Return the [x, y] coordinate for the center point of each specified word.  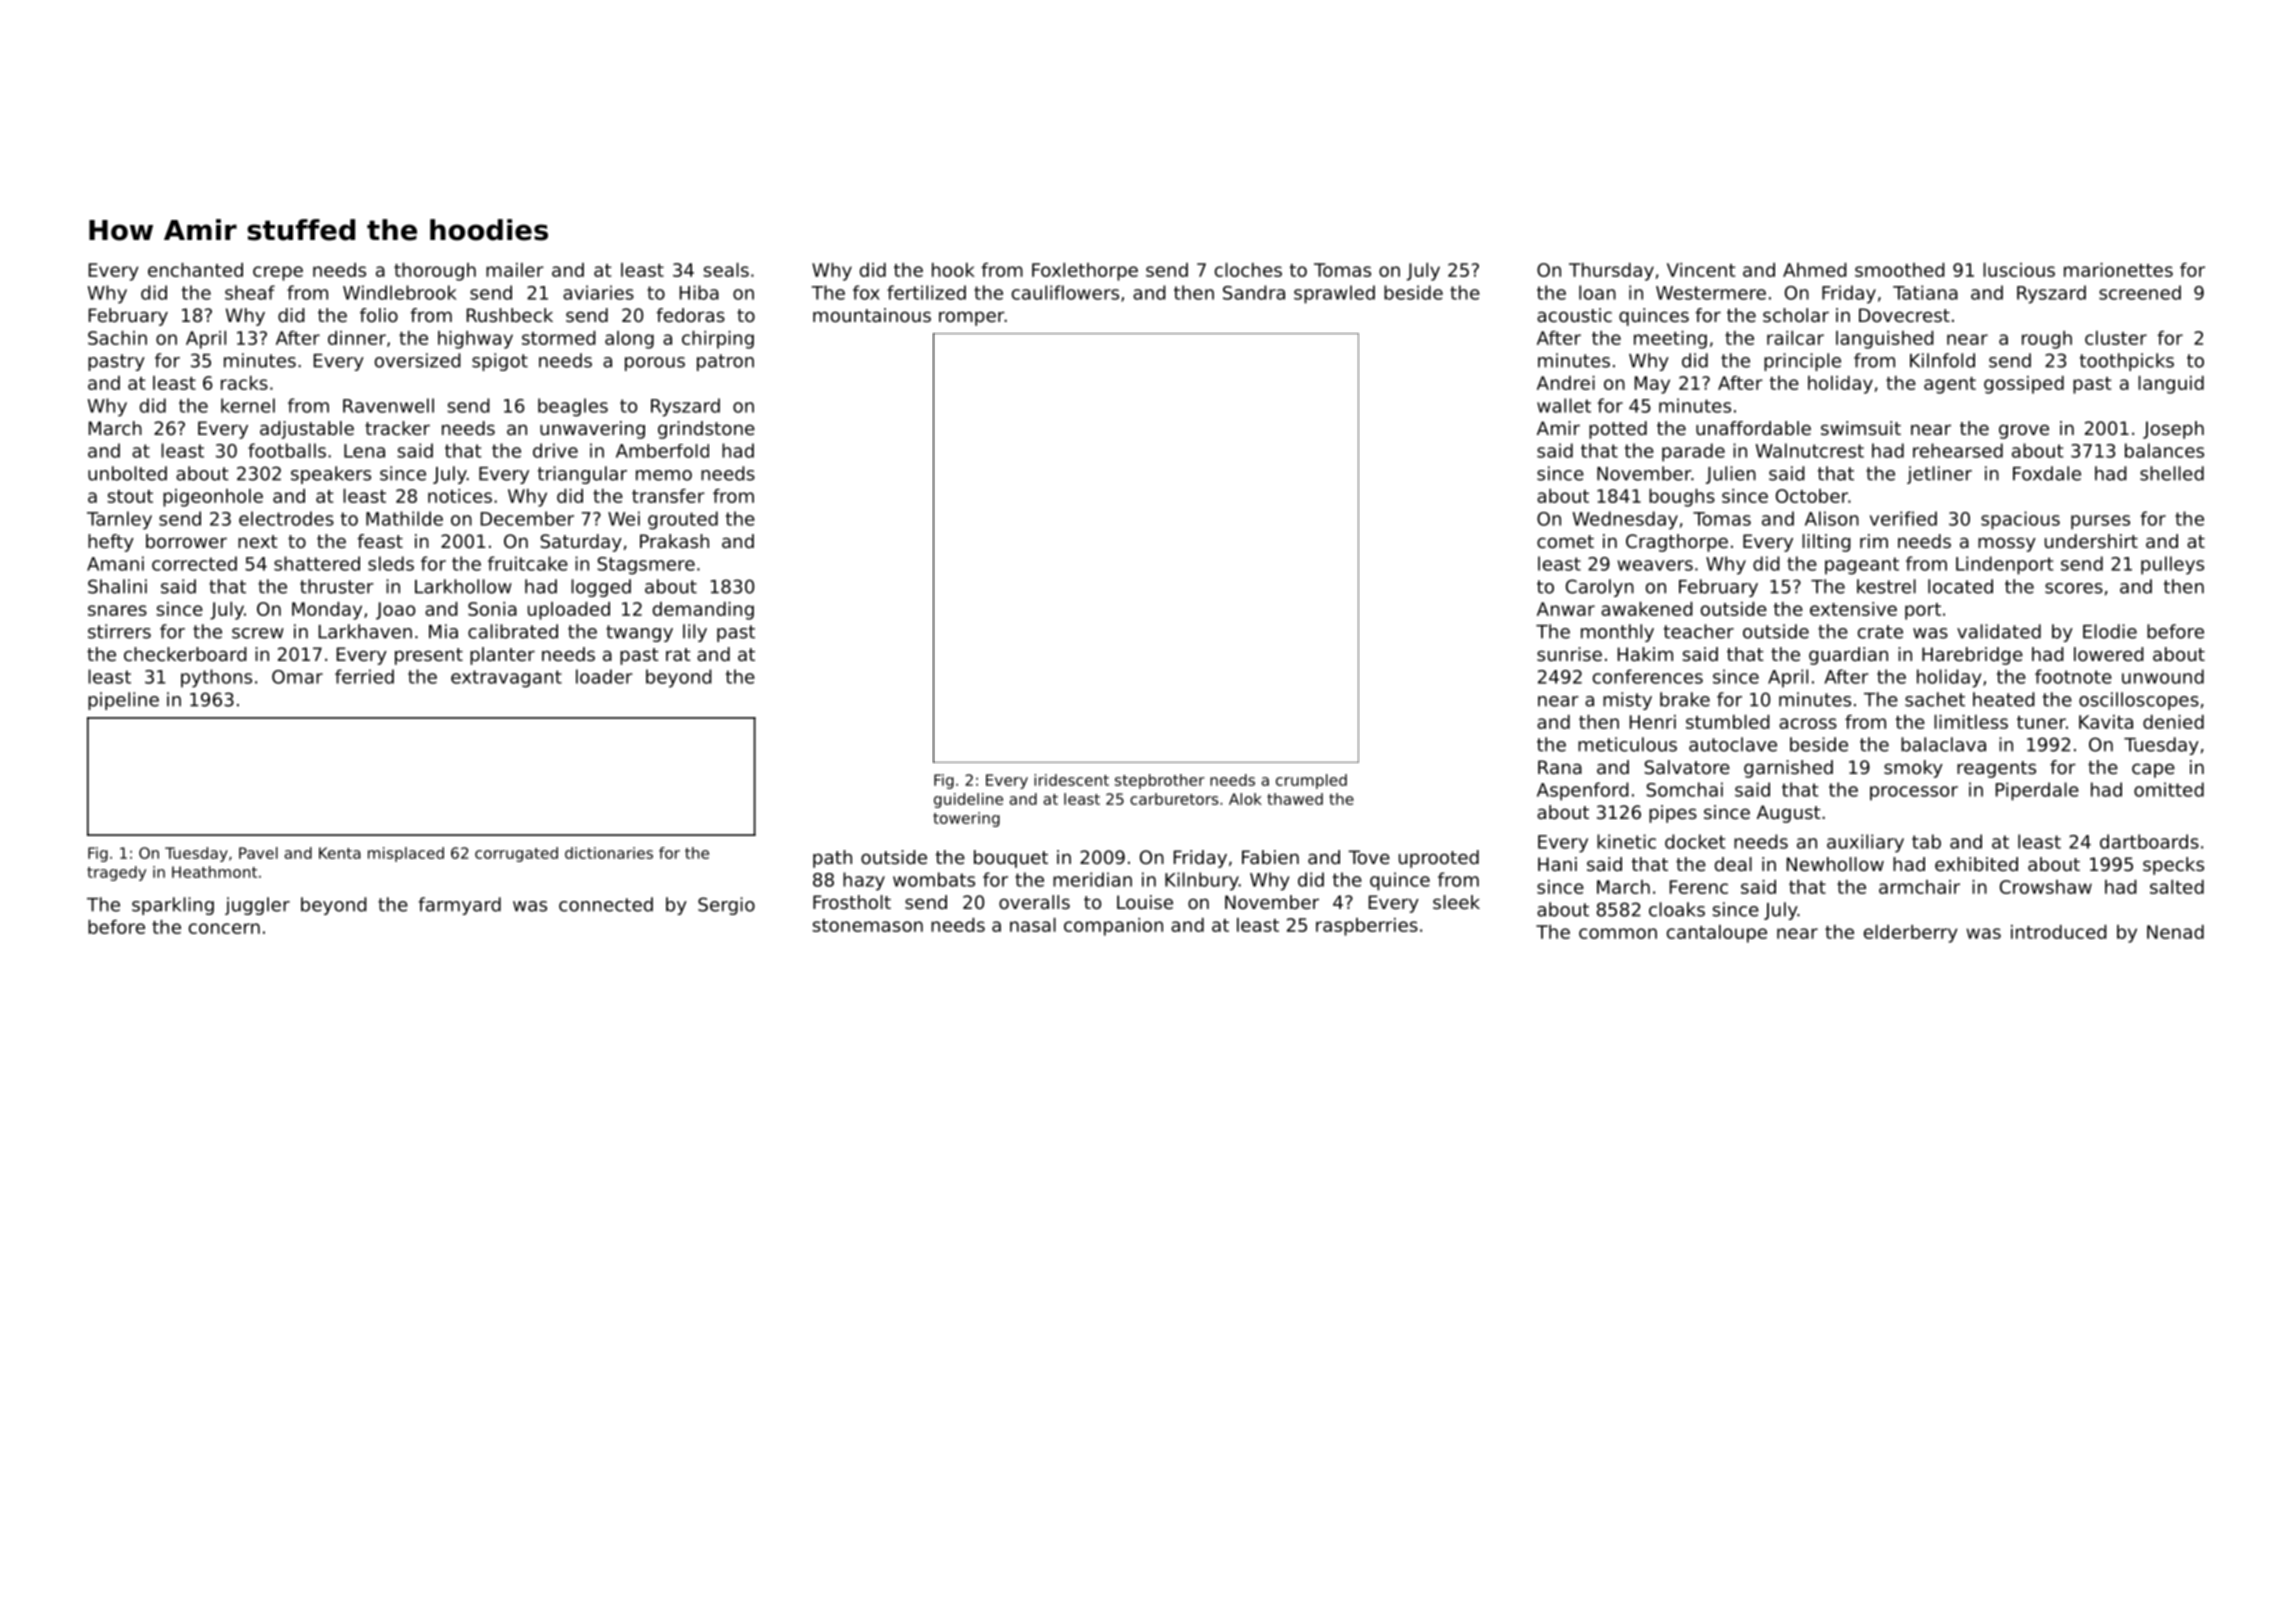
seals [726, 270]
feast [380, 541]
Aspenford [1583, 791]
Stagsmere [646, 566]
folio [379, 315]
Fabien [1270, 857]
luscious [2019, 270]
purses [2100, 522]
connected [606, 904]
